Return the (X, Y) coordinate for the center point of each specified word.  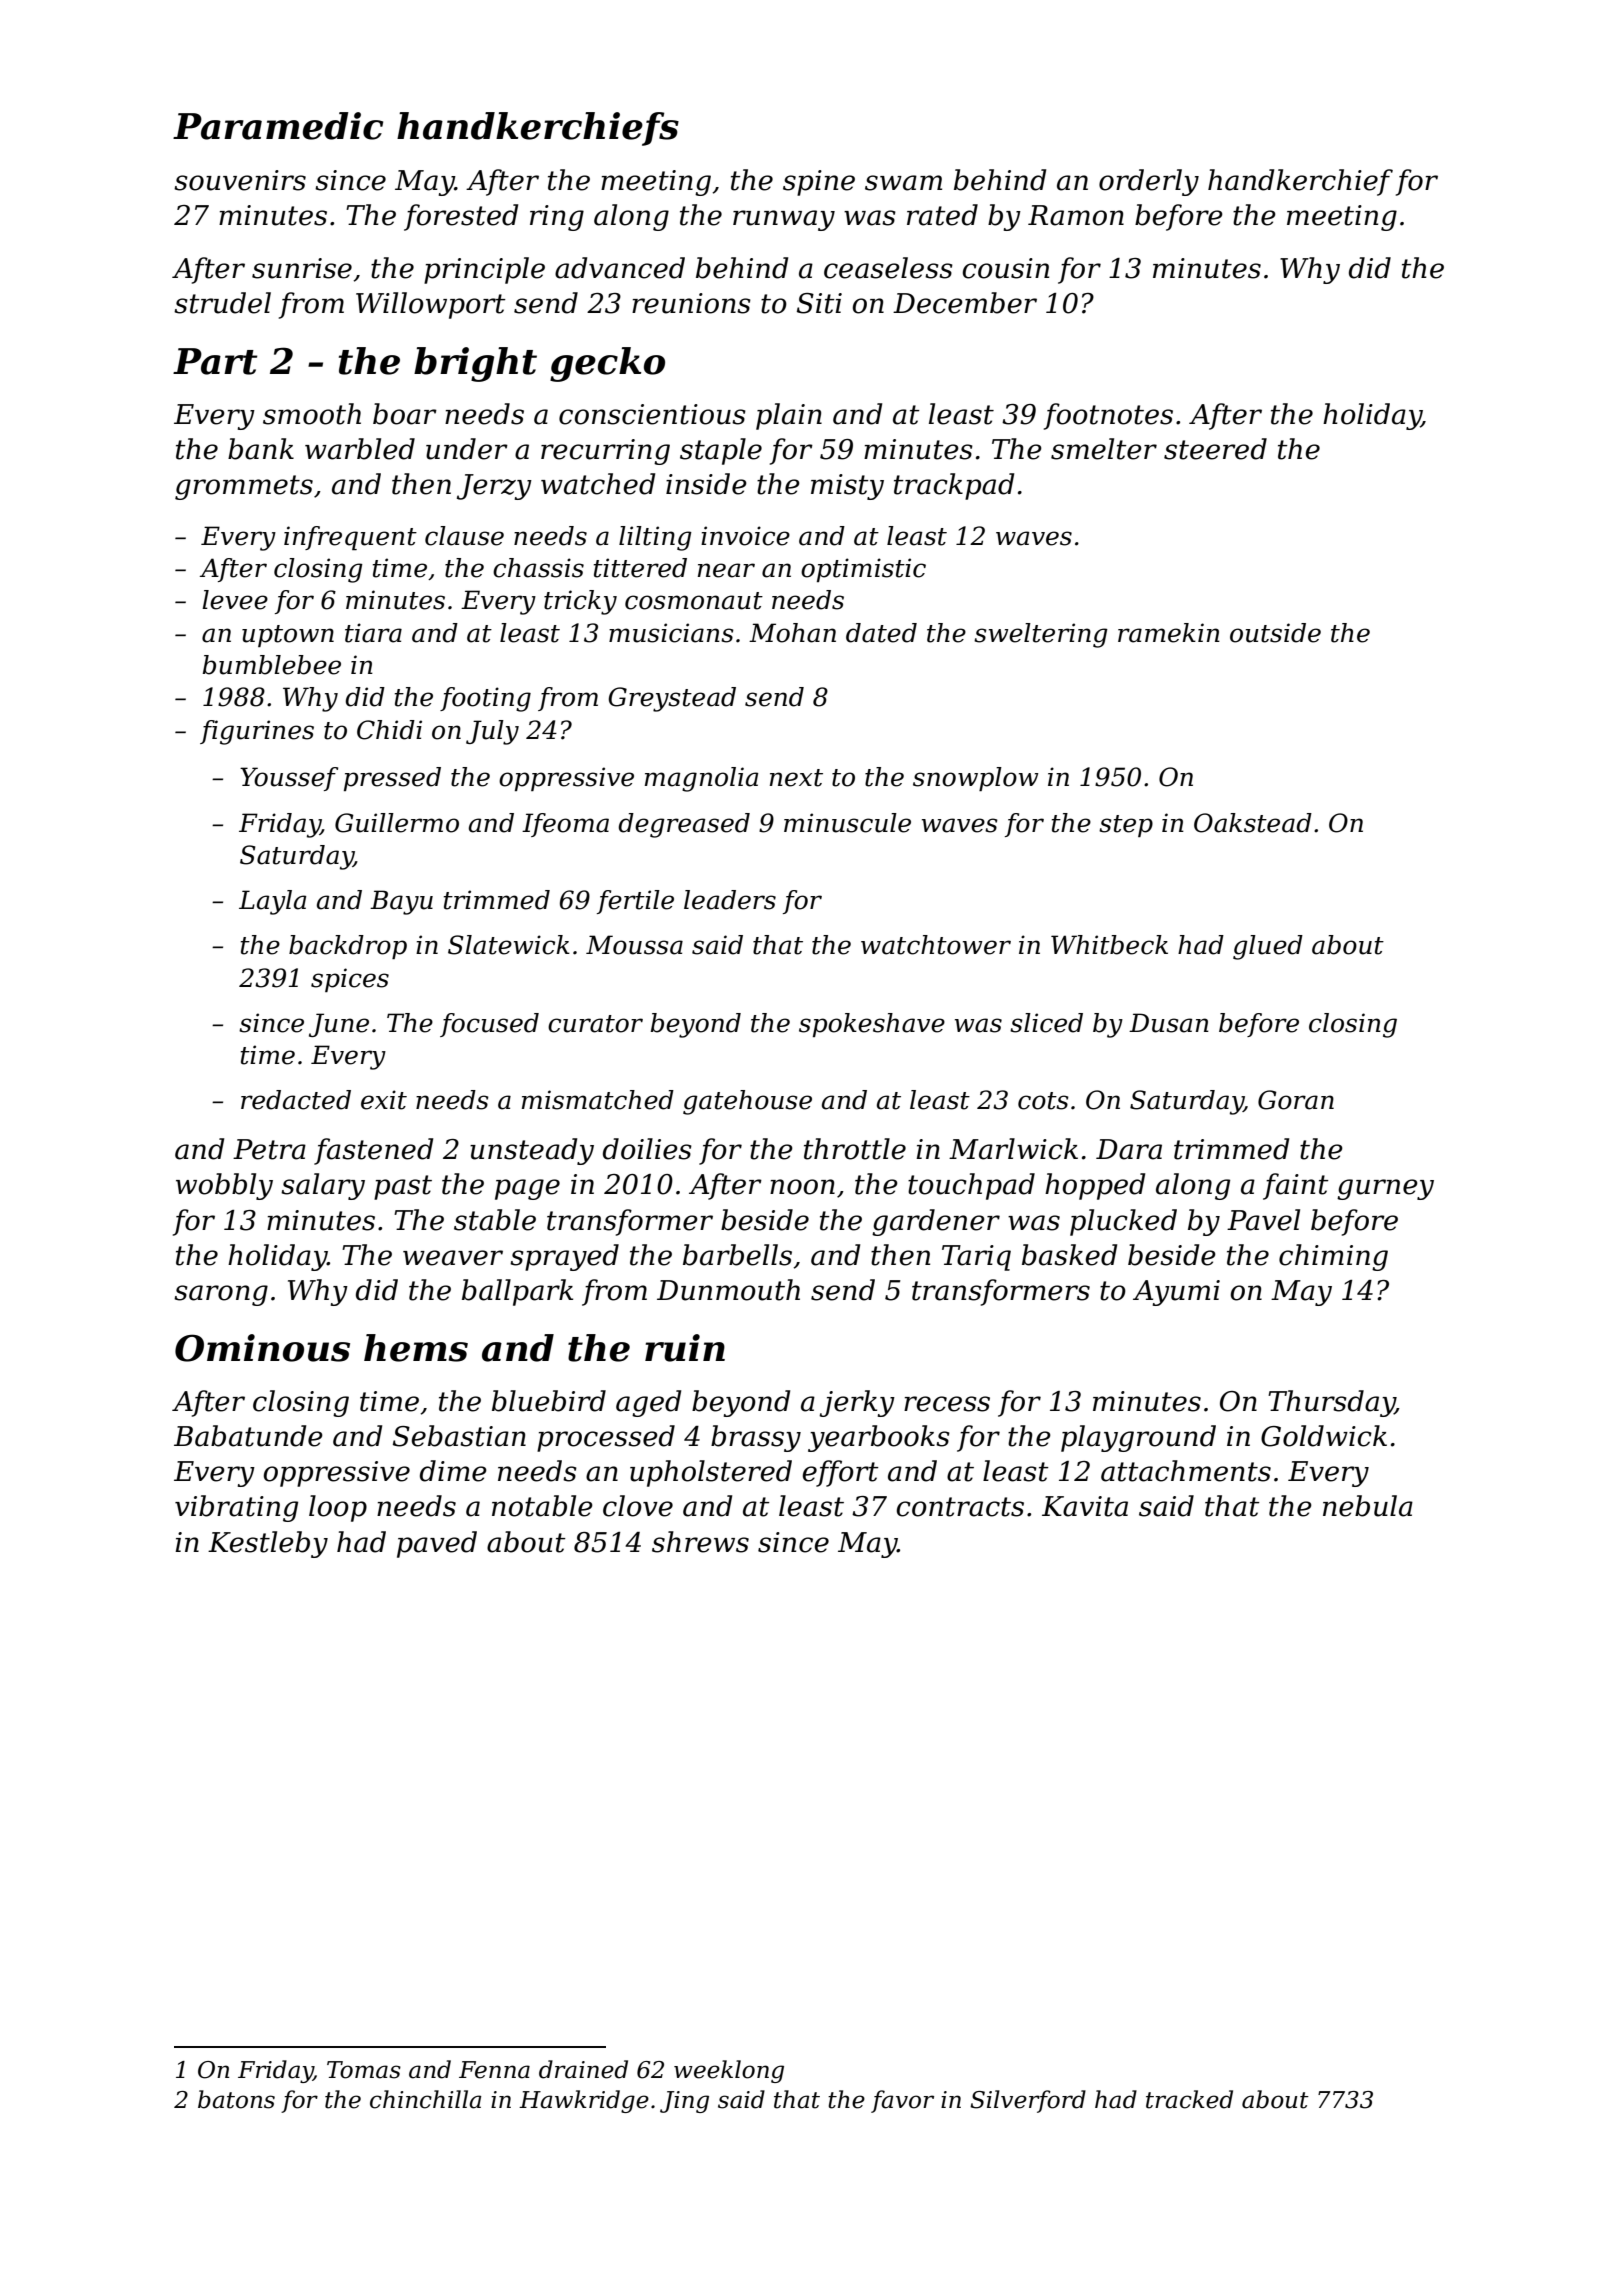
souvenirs (240, 180)
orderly (1149, 182)
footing (485, 699)
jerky (857, 1403)
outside (1275, 633)
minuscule (847, 823)
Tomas (364, 2070)
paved (437, 1544)
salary (323, 1186)
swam (903, 183)
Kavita (1085, 1506)
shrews (700, 1542)
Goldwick (1324, 1436)
